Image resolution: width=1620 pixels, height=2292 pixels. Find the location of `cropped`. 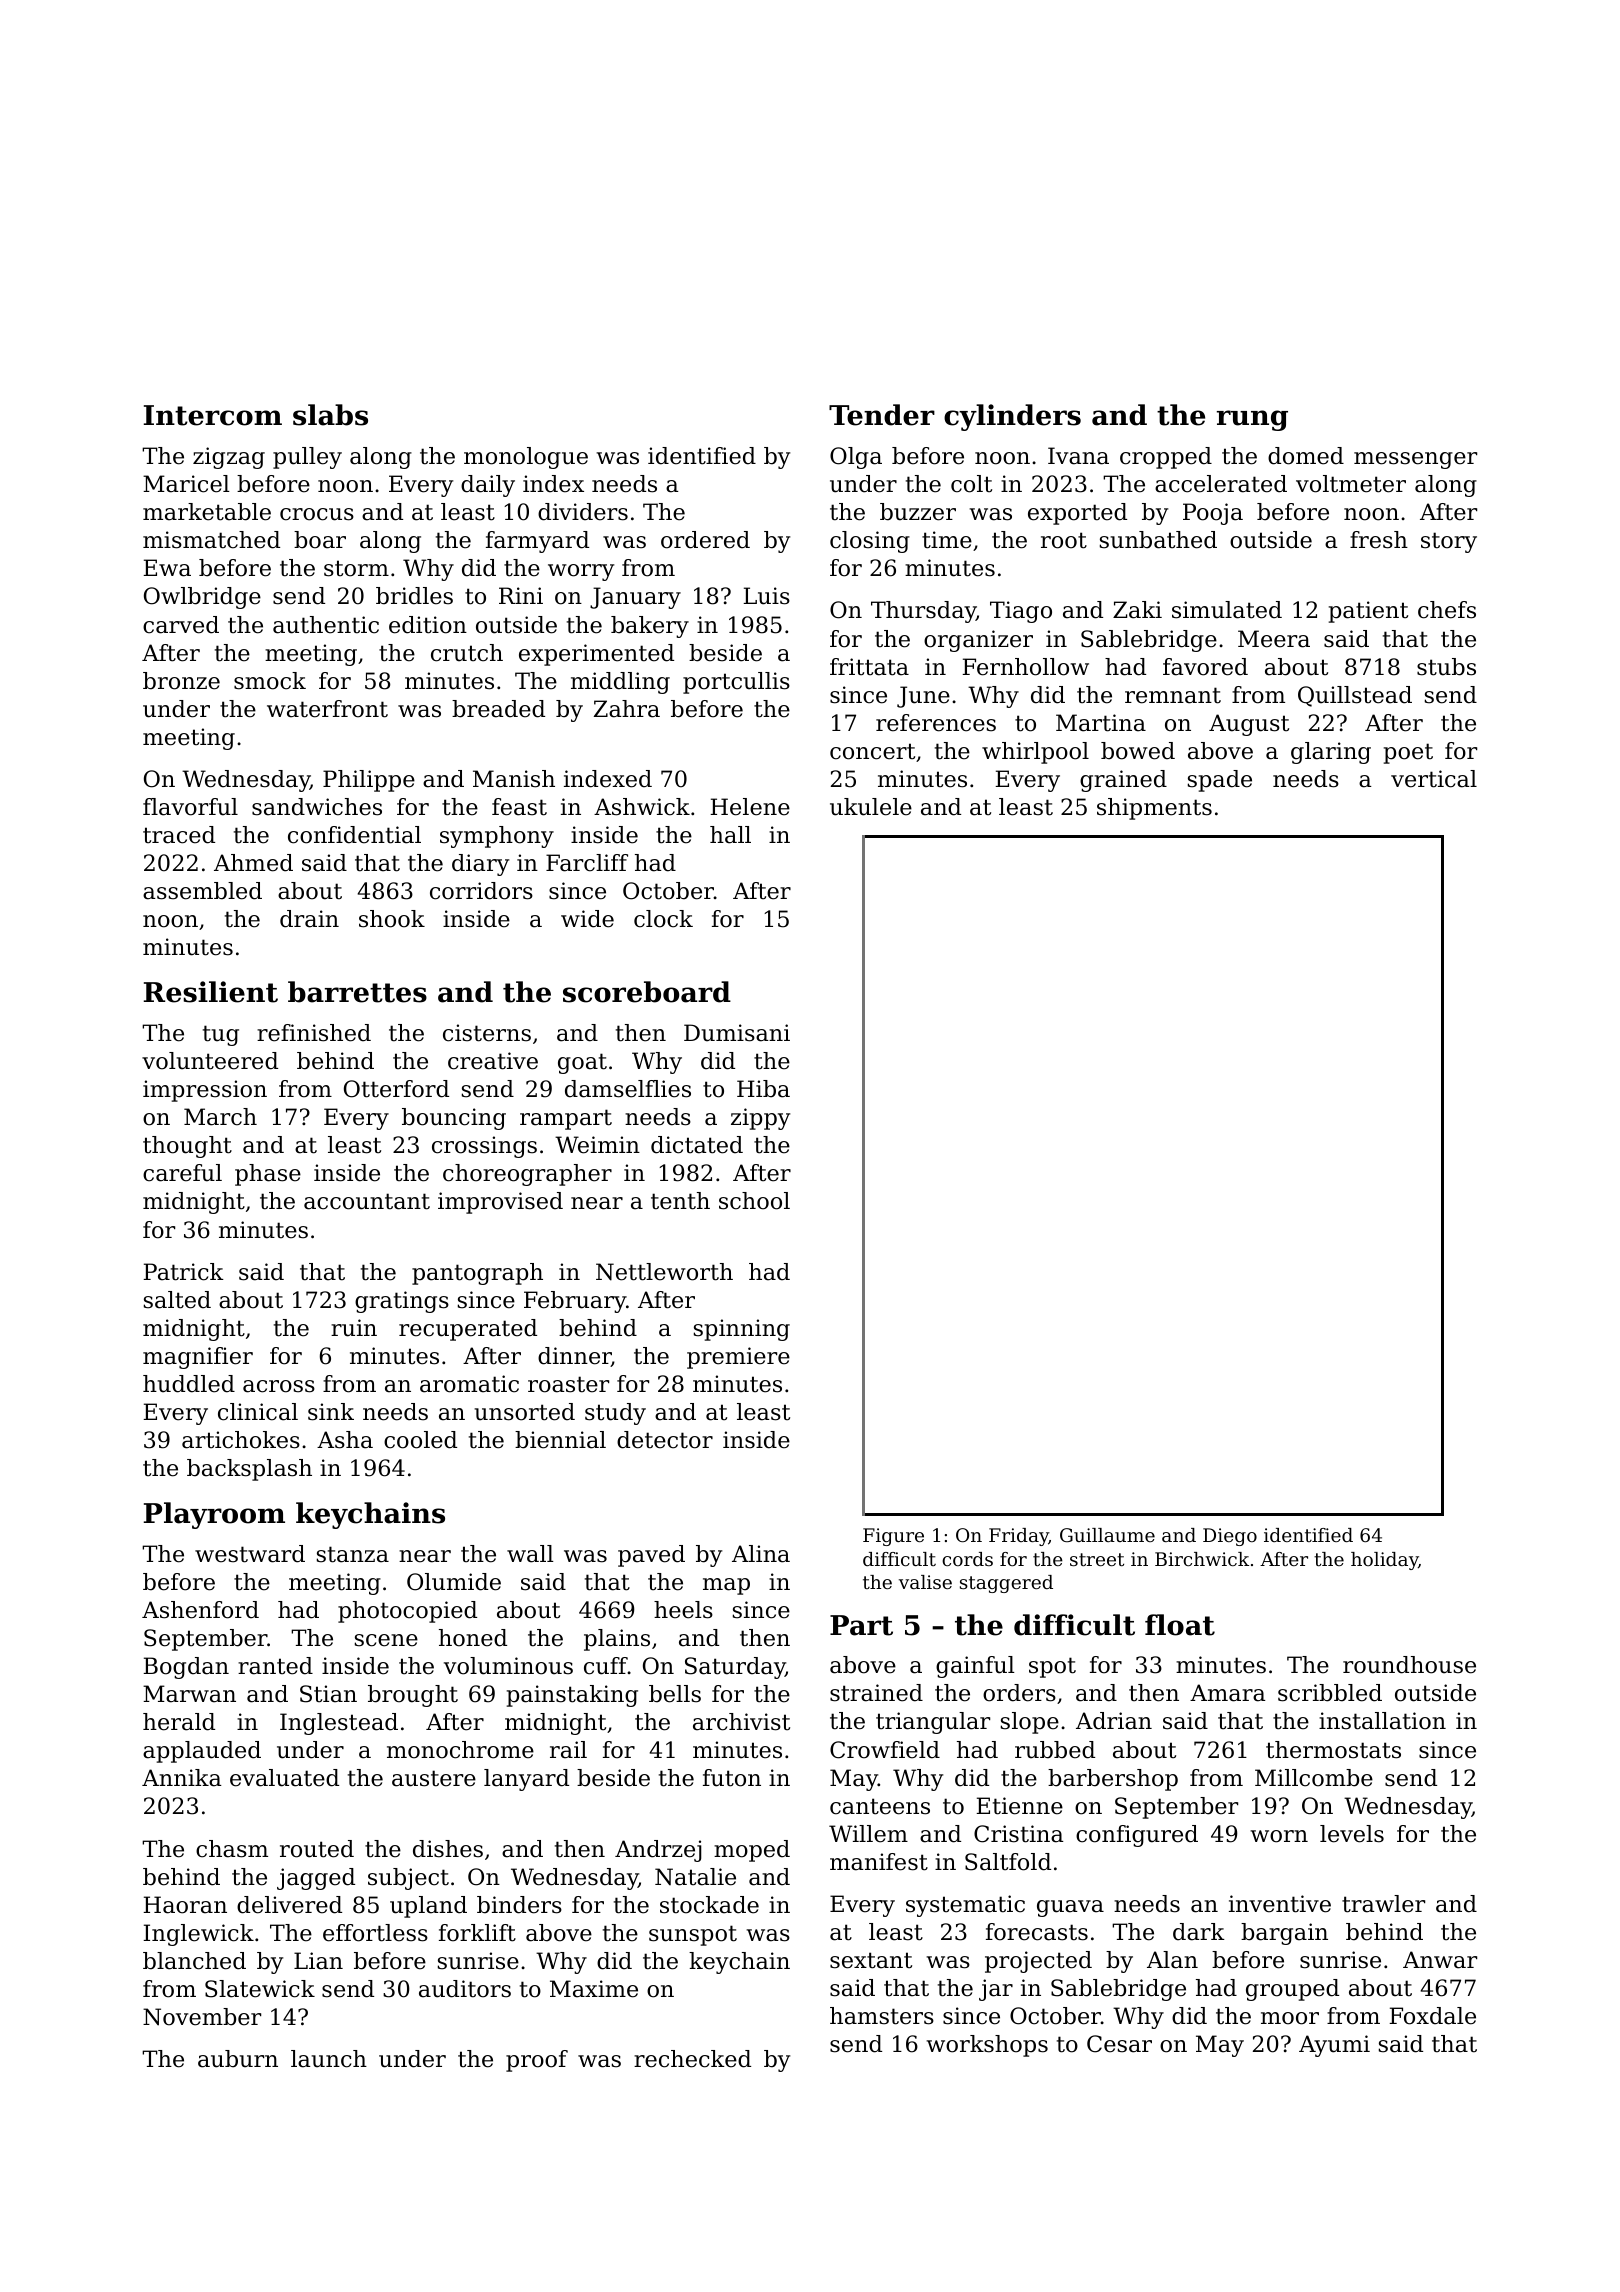

cropped is located at coordinates (1166, 458).
